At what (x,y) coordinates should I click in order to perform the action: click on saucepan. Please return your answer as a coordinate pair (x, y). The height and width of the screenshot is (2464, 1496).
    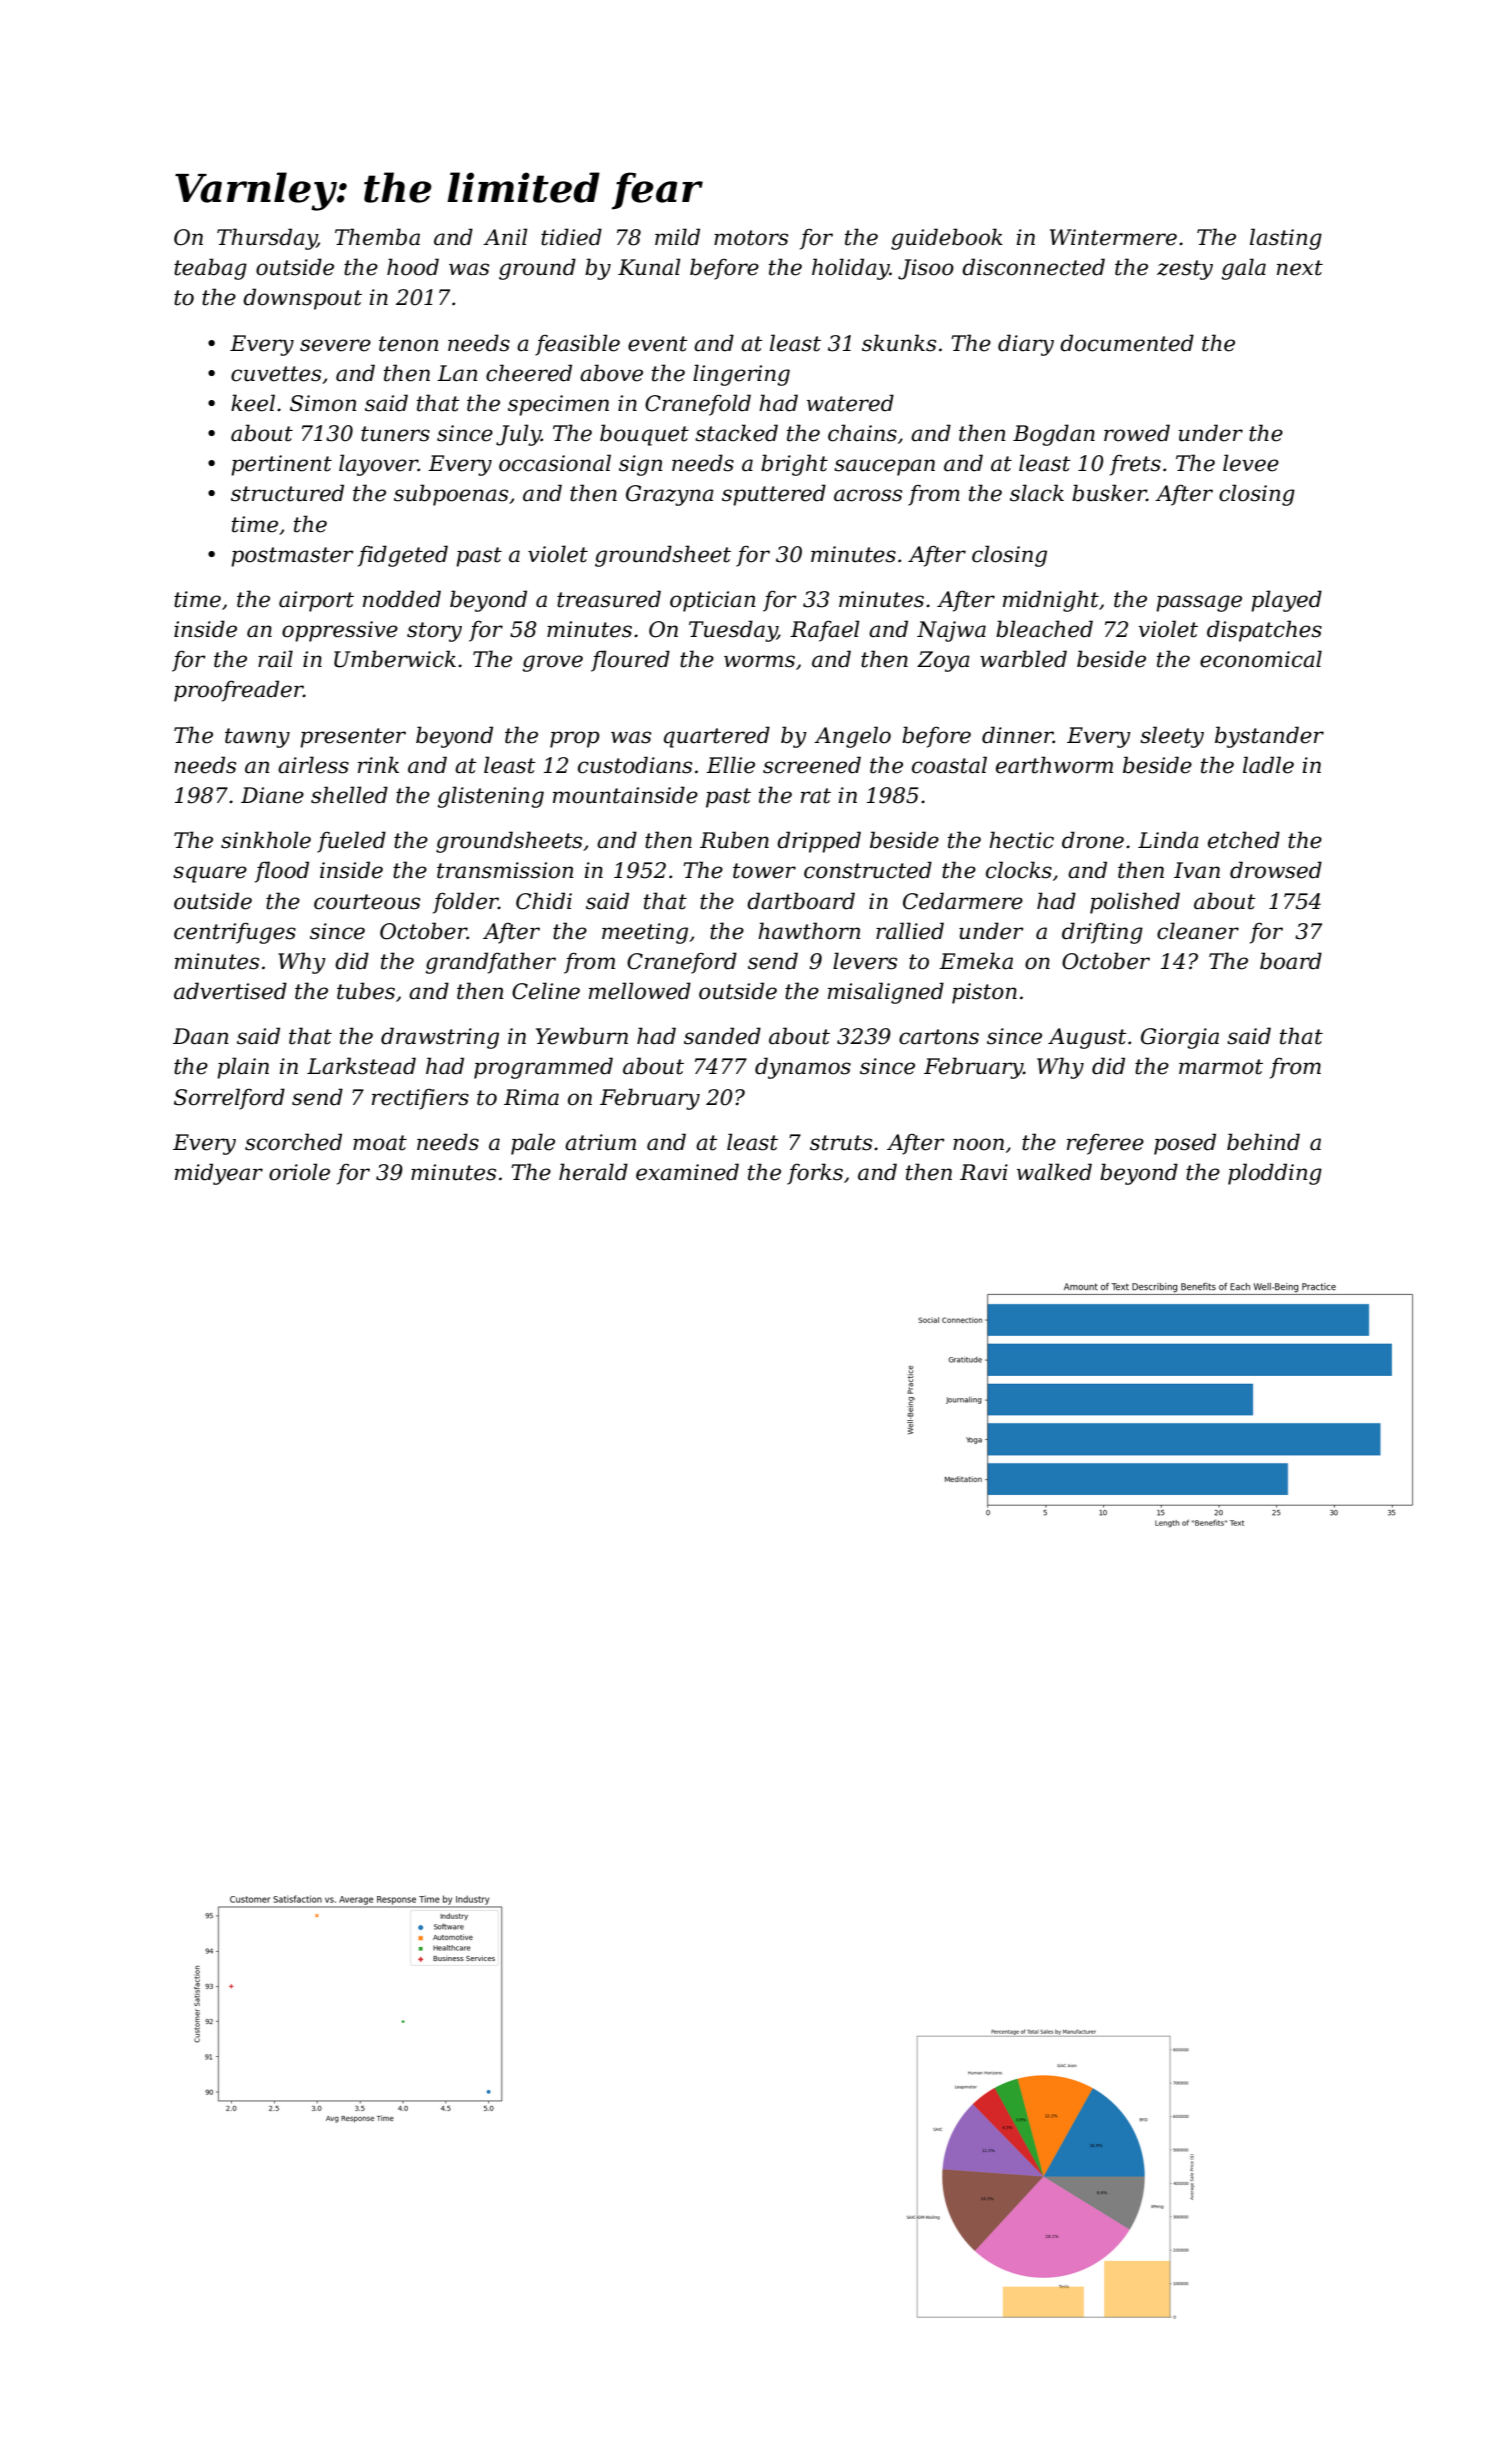
    Looking at the image, I should click on (884, 467).
